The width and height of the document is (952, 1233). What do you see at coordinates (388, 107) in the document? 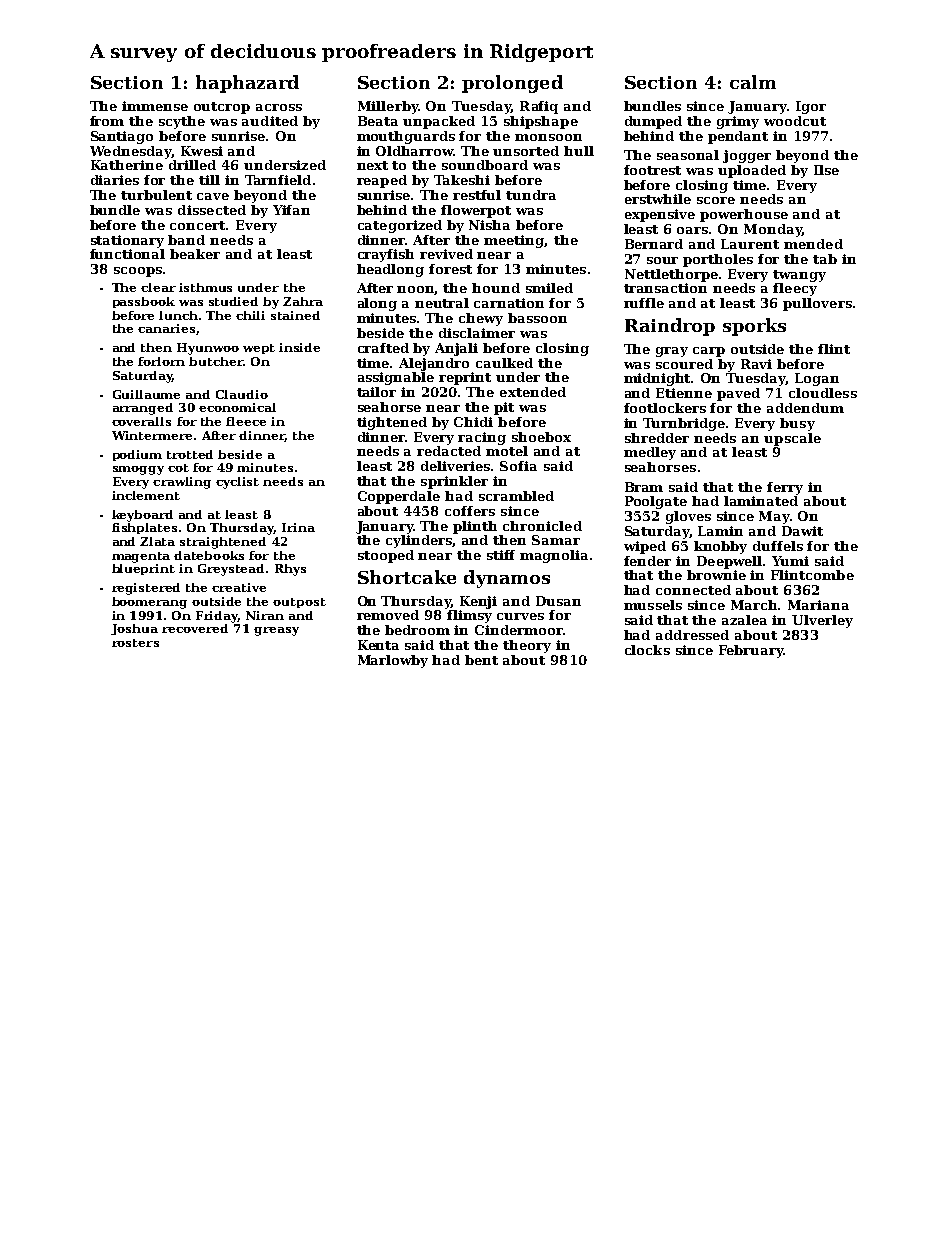
I see `Millerby` at bounding box center [388, 107].
